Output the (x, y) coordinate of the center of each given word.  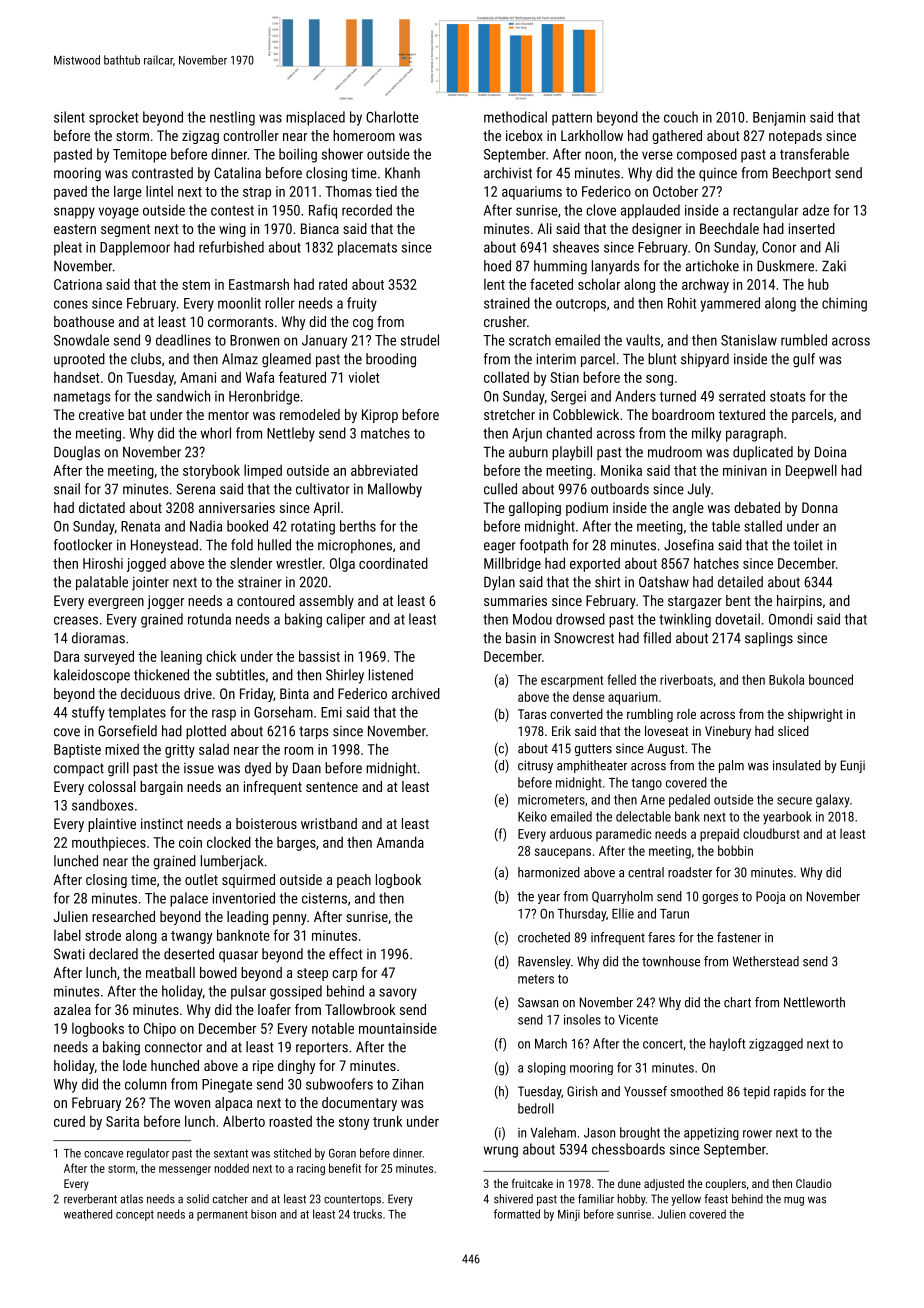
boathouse (84, 321)
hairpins (799, 602)
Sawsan (538, 1002)
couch (681, 117)
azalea (72, 1009)
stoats (787, 397)
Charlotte (392, 117)
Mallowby (395, 490)
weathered (88, 1214)
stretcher (509, 414)
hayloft (727, 1044)
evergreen (116, 603)
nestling (232, 118)
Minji (569, 1215)
